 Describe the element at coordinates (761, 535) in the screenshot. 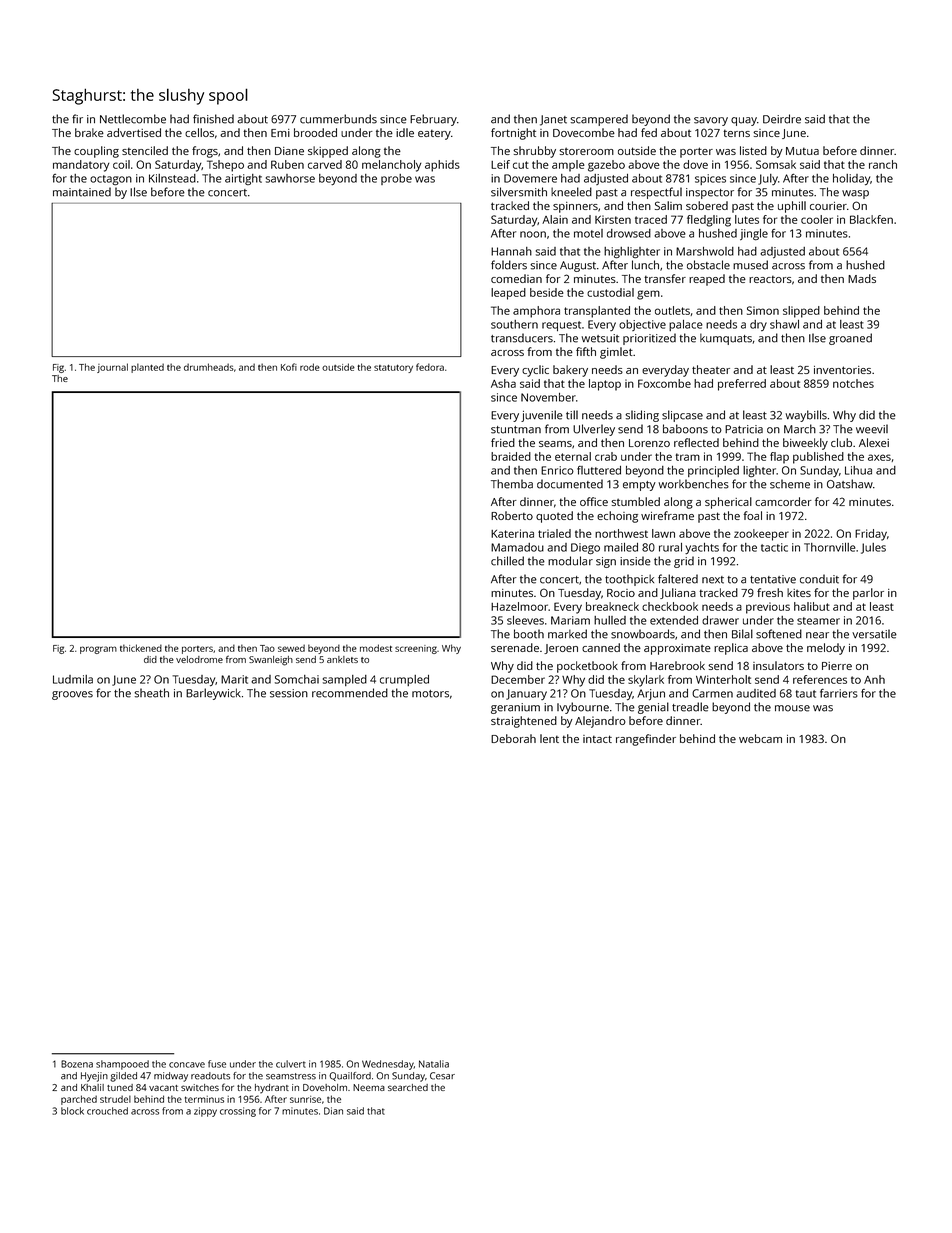

I see `zookeeper` at that location.
